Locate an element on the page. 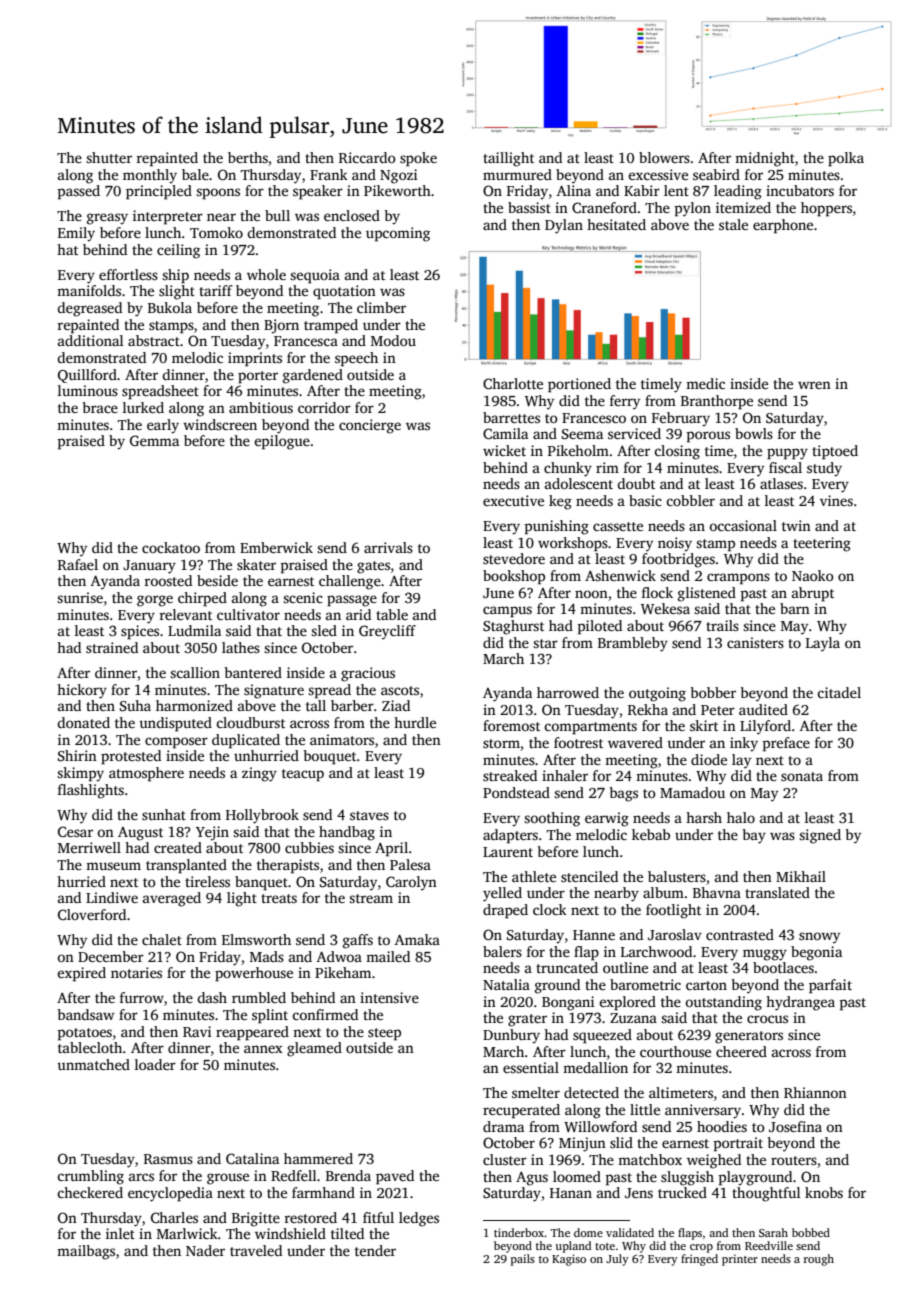 The image size is (924, 1308). crocus is located at coordinates (767, 1019).
